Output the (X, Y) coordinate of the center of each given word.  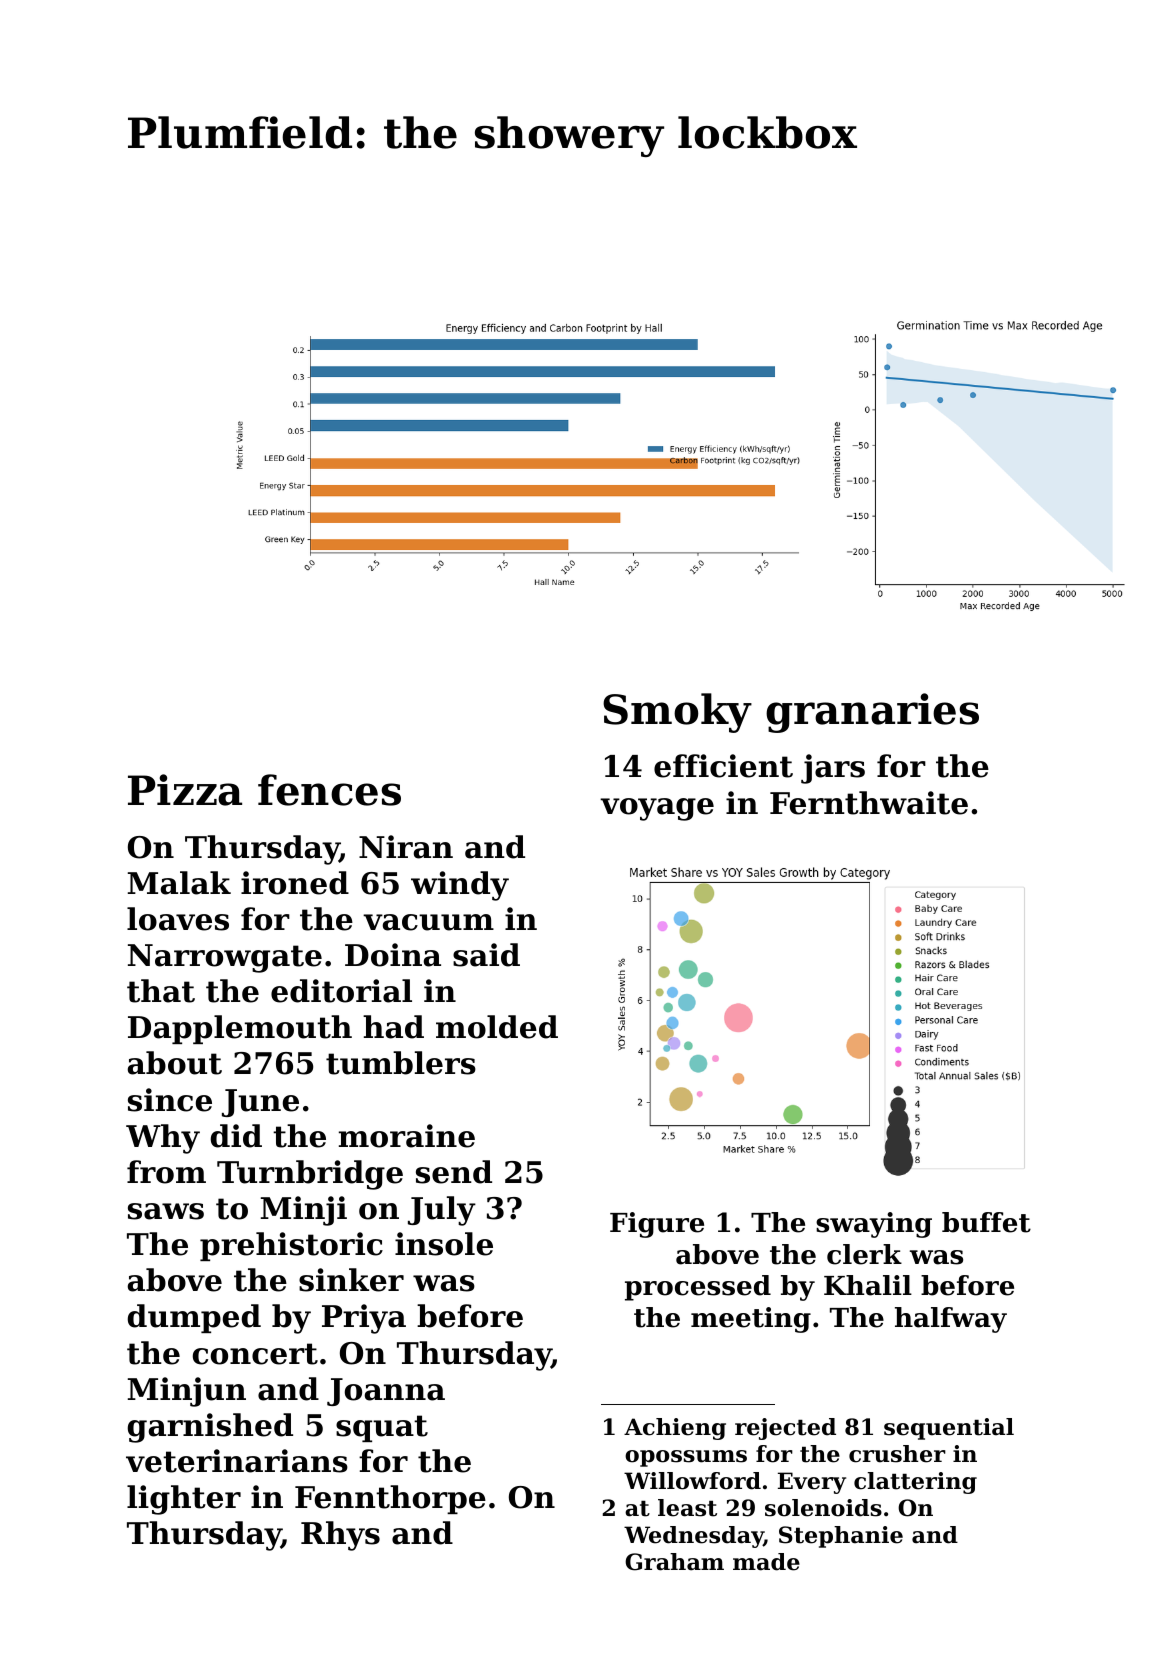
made (766, 1562)
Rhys (340, 1536)
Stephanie (841, 1537)
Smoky (677, 713)
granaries (872, 713)
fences (329, 790)
